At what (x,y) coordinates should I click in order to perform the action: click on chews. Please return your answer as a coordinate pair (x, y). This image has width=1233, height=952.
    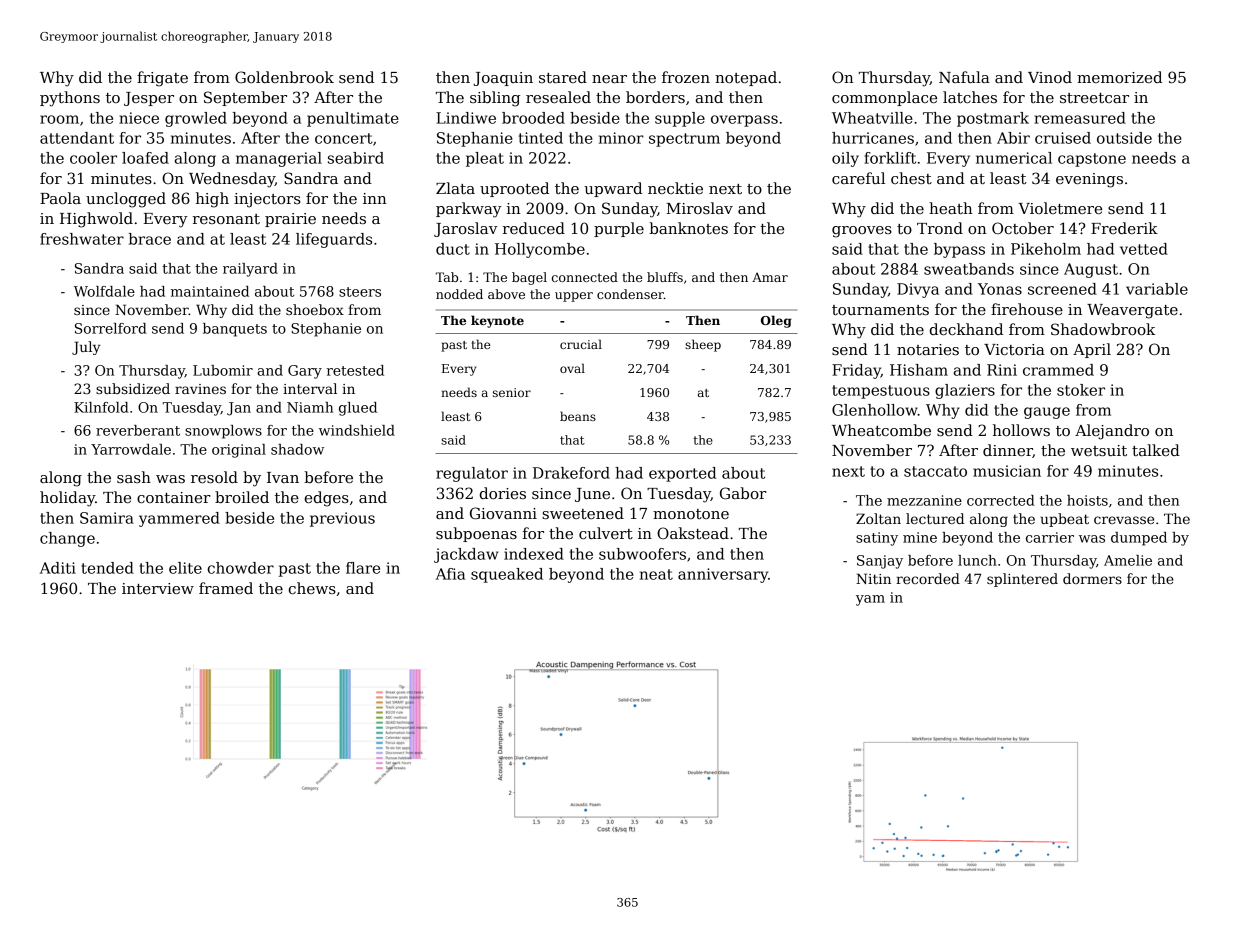
    Looking at the image, I should click on (312, 588).
